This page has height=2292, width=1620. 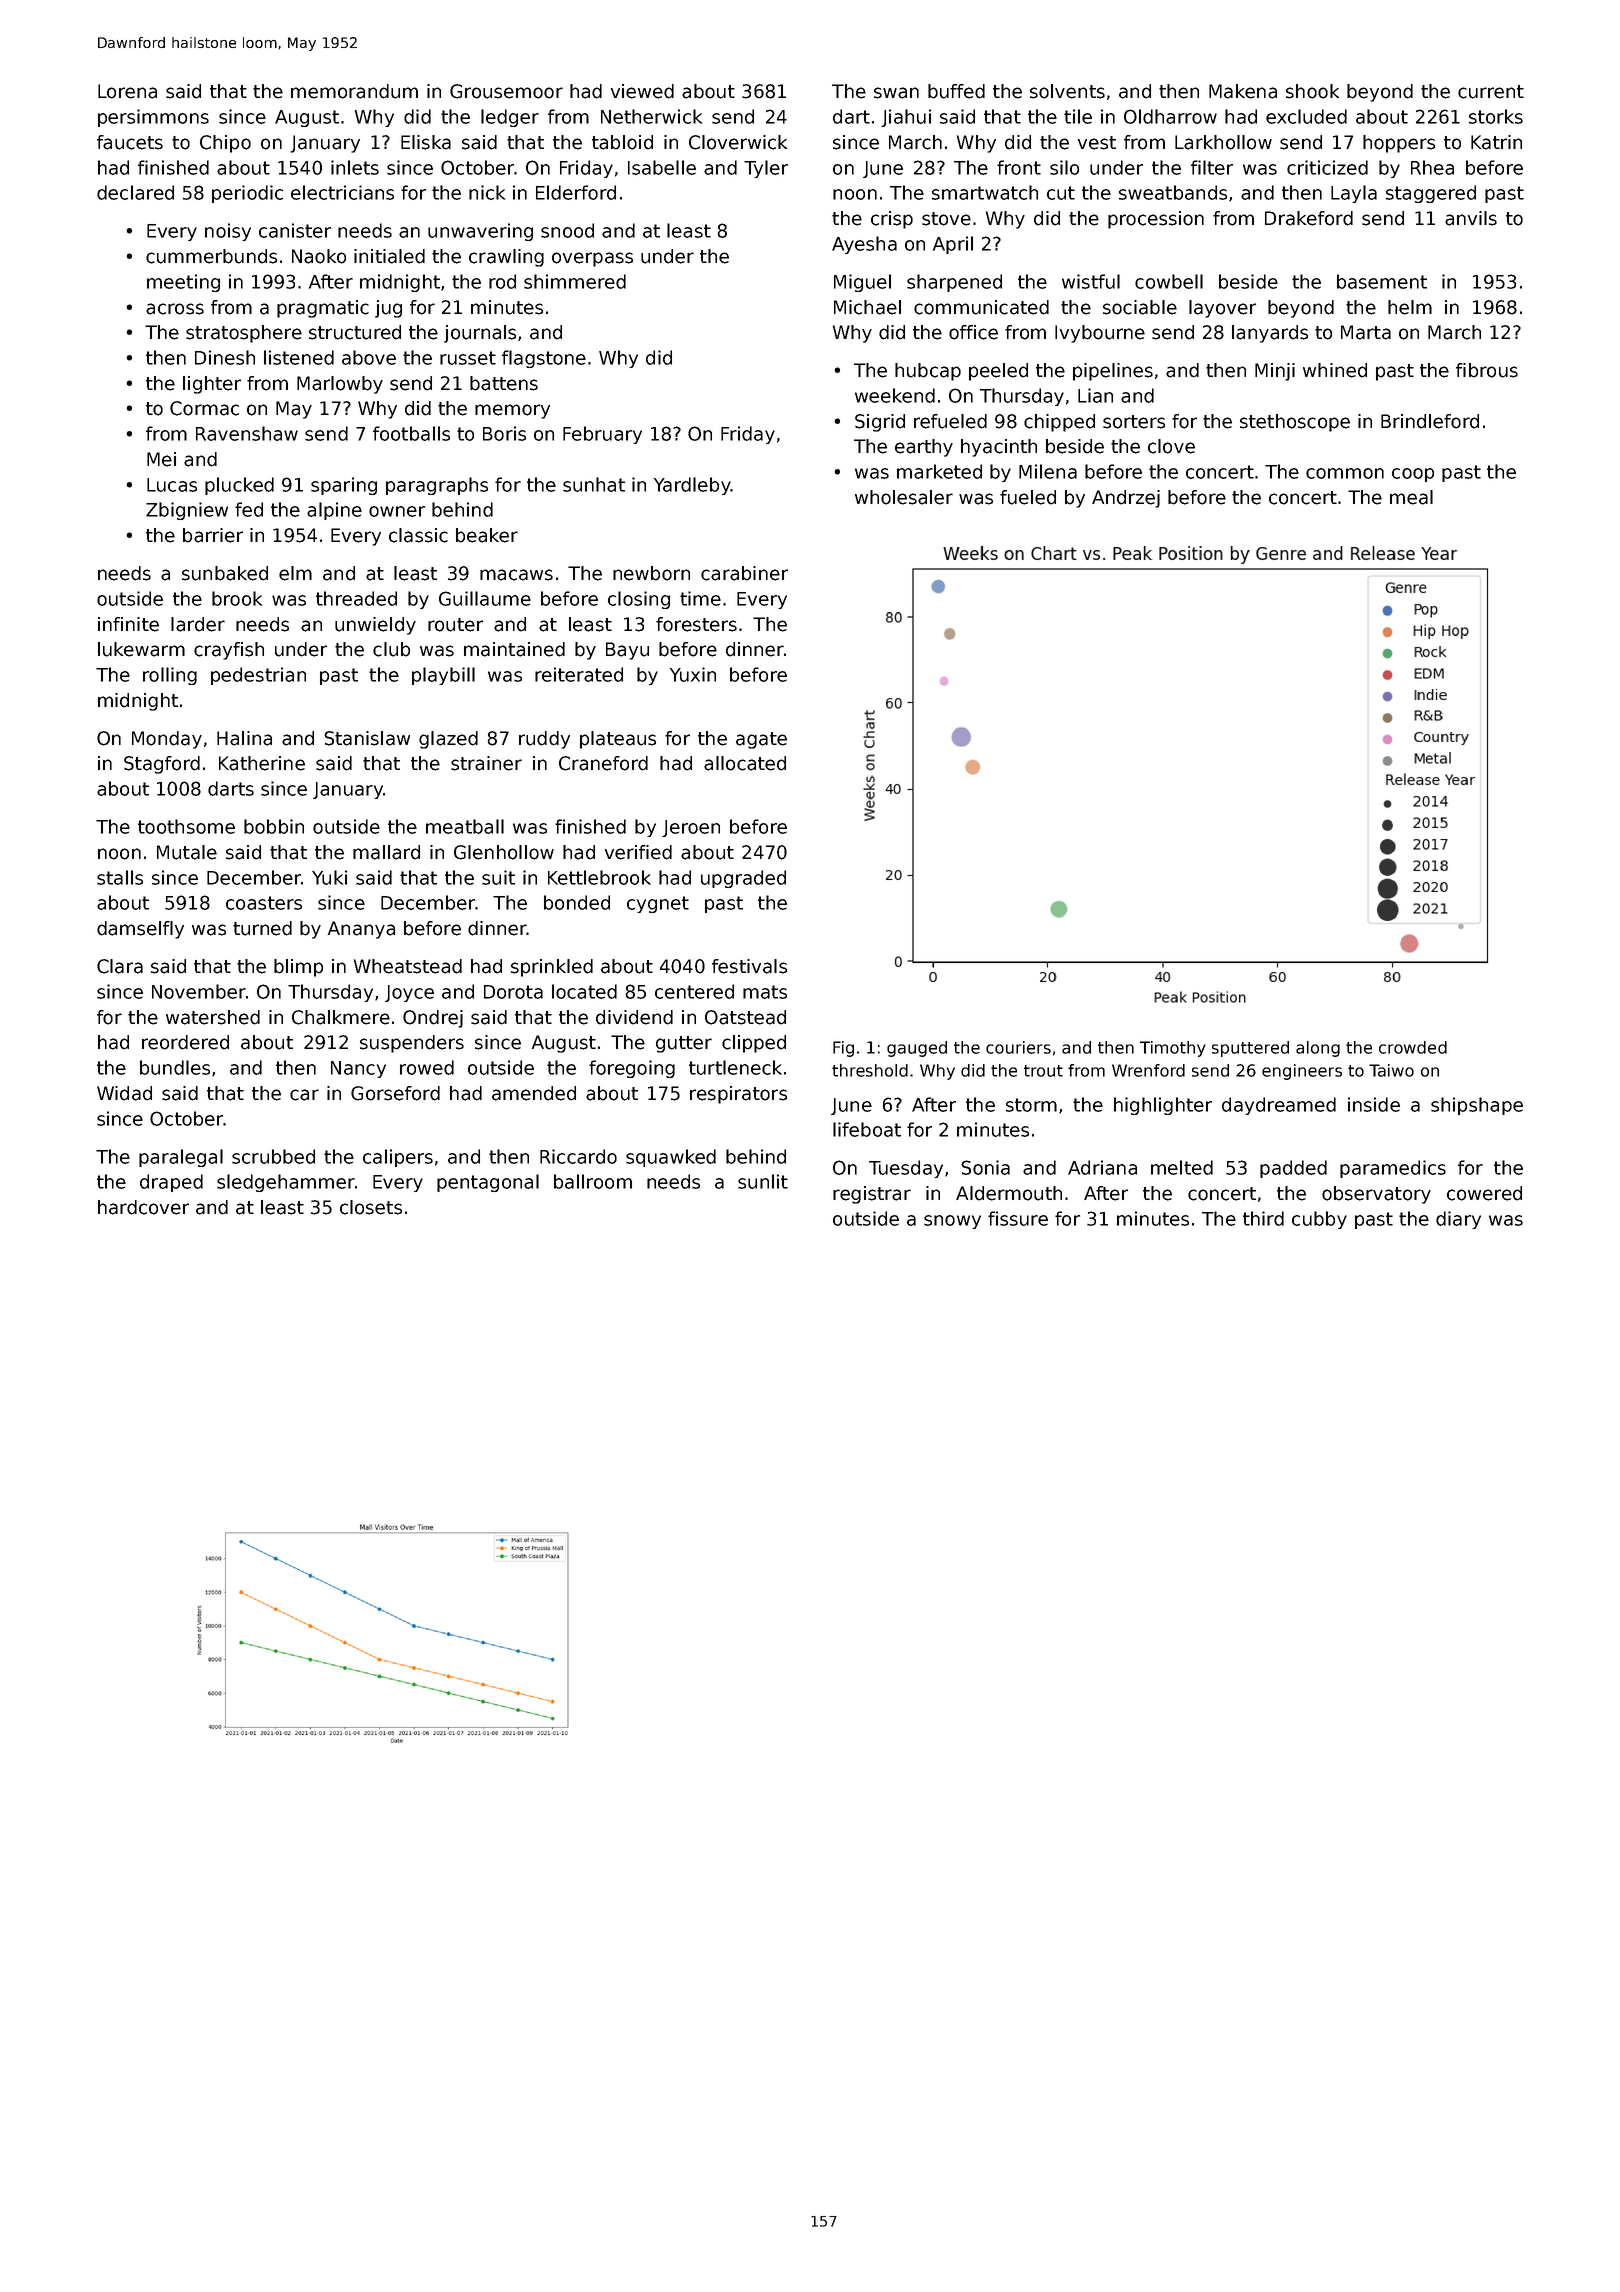 What do you see at coordinates (514, 649) in the page?
I see `maintained` at bounding box center [514, 649].
